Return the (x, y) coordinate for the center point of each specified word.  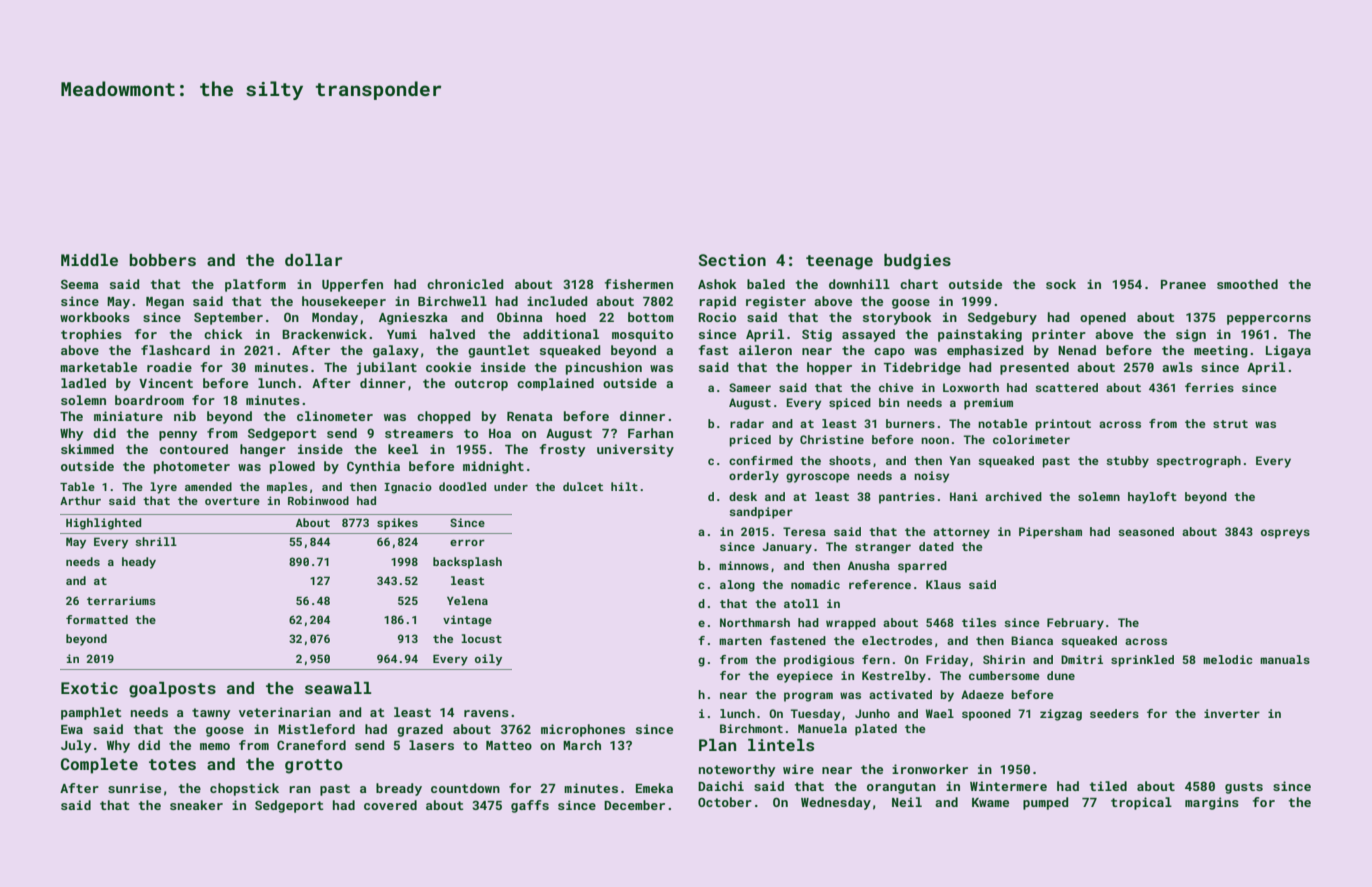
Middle (89, 260)
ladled (83, 383)
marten (740, 641)
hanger (263, 450)
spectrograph (1198, 462)
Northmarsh (755, 622)
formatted (97, 619)
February (1075, 624)
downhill (859, 284)
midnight (493, 467)
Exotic (89, 688)
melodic (1228, 659)
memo (215, 746)
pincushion (604, 368)
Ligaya (1288, 351)
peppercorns (1269, 320)
